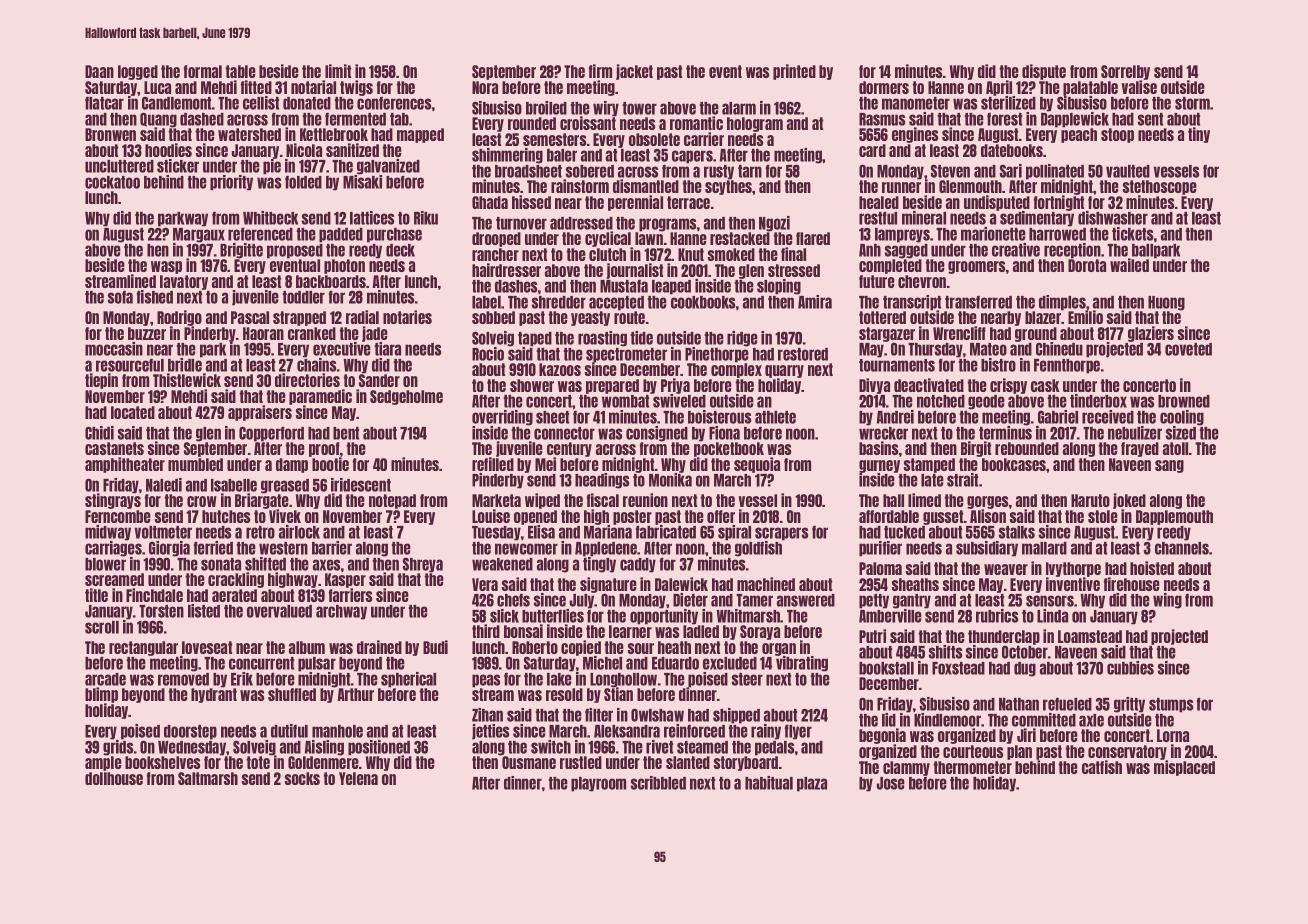 The height and width of the document is (924, 1308). Describe the element at coordinates (546, 108) in the document. I see `broiled` at that location.
